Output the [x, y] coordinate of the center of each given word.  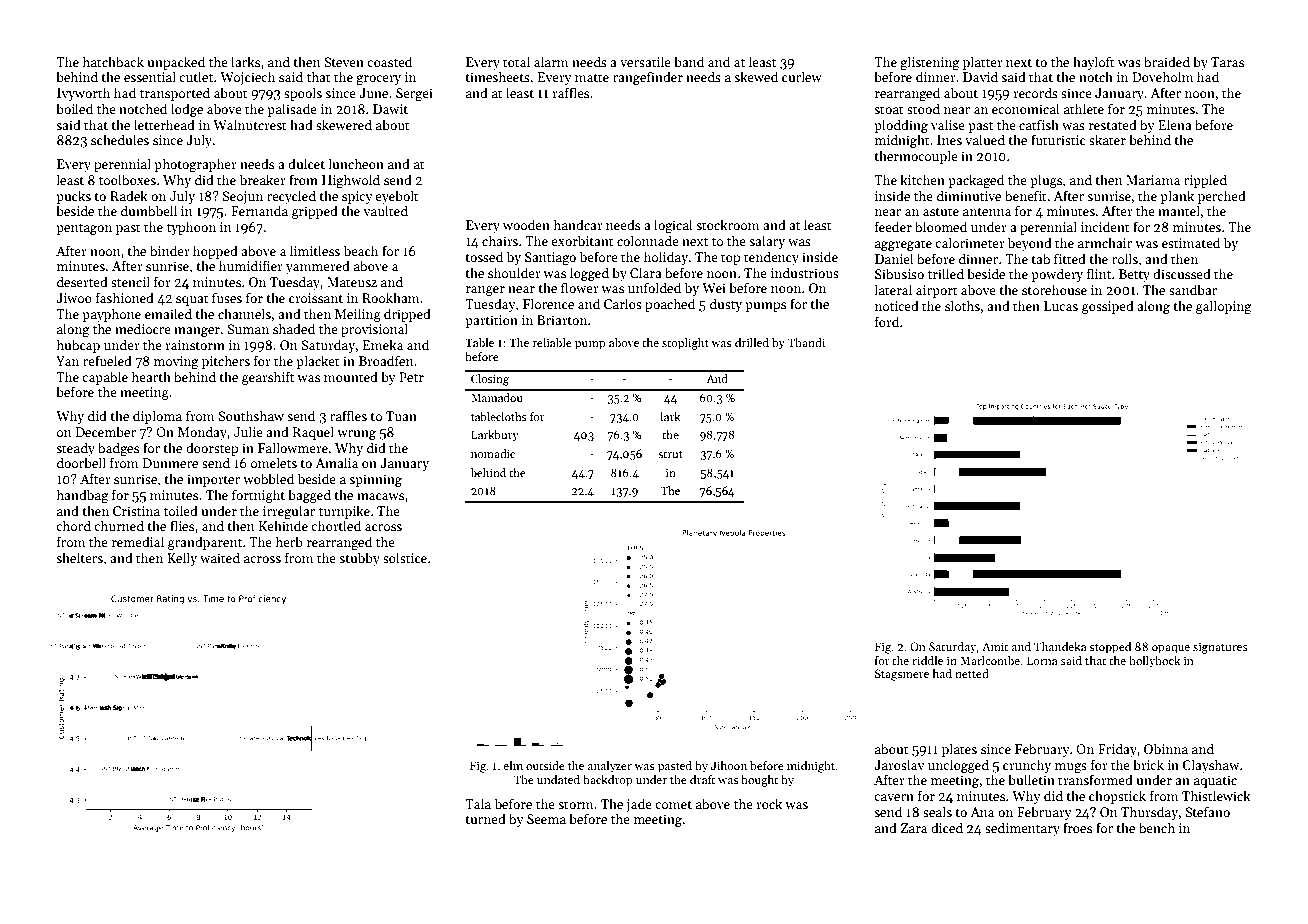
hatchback [113, 61]
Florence [548, 303]
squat [192, 300]
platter [983, 63]
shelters [79, 557]
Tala [478, 803]
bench [1157, 827]
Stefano [1207, 811]
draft [702, 779]
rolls [1125, 258]
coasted [389, 61]
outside [545, 765]
